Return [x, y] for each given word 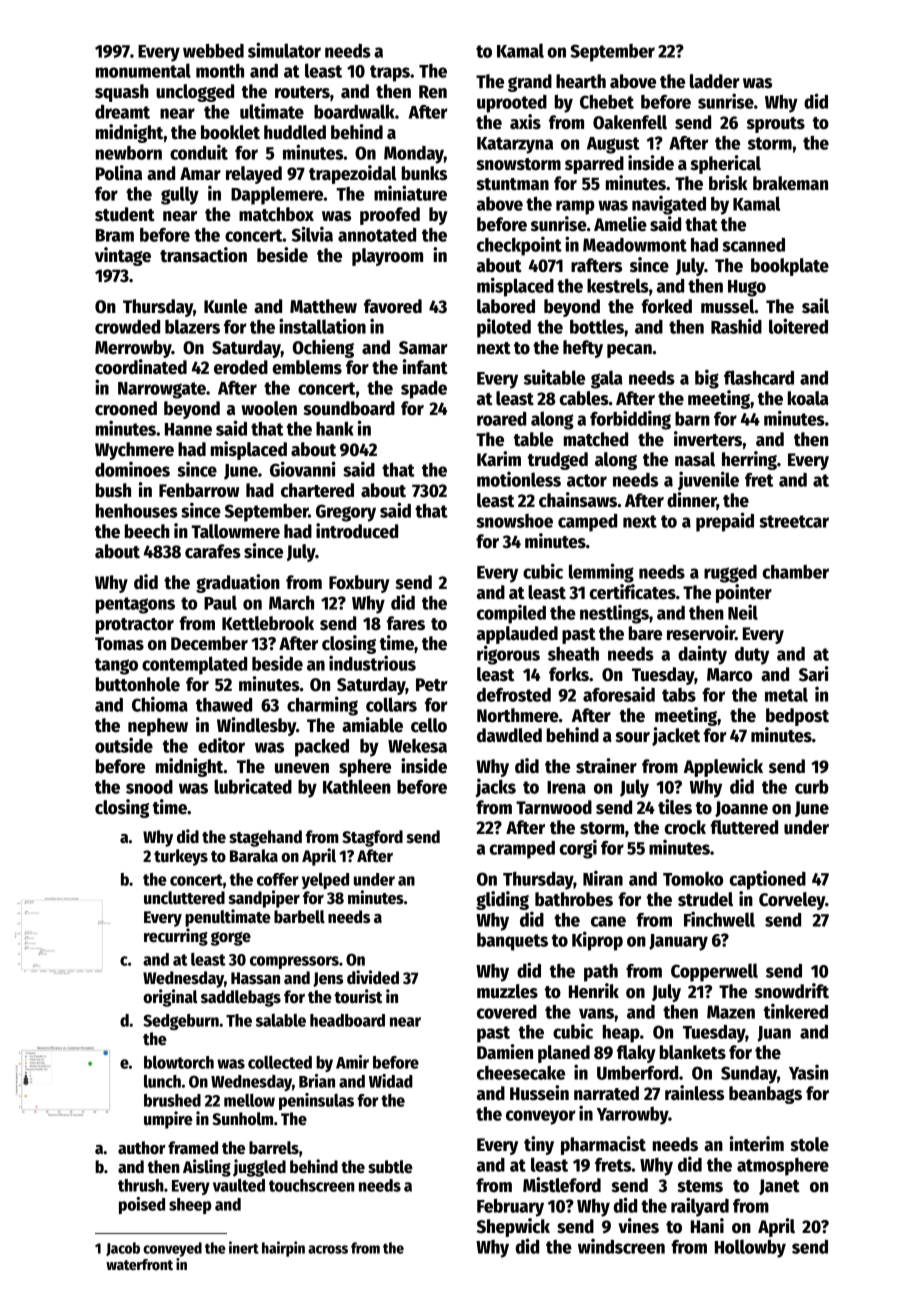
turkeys [181, 857]
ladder [715, 81]
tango [116, 666]
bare [645, 633]
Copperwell [714, 972]
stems [700, 1186]
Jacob [123, 1249]
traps [390, 73]
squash [122, 93]
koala [808, 398]
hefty [583, 349]
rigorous [508, 655]
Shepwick [513, 1227]
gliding [502, 900]
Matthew [323, 306]
